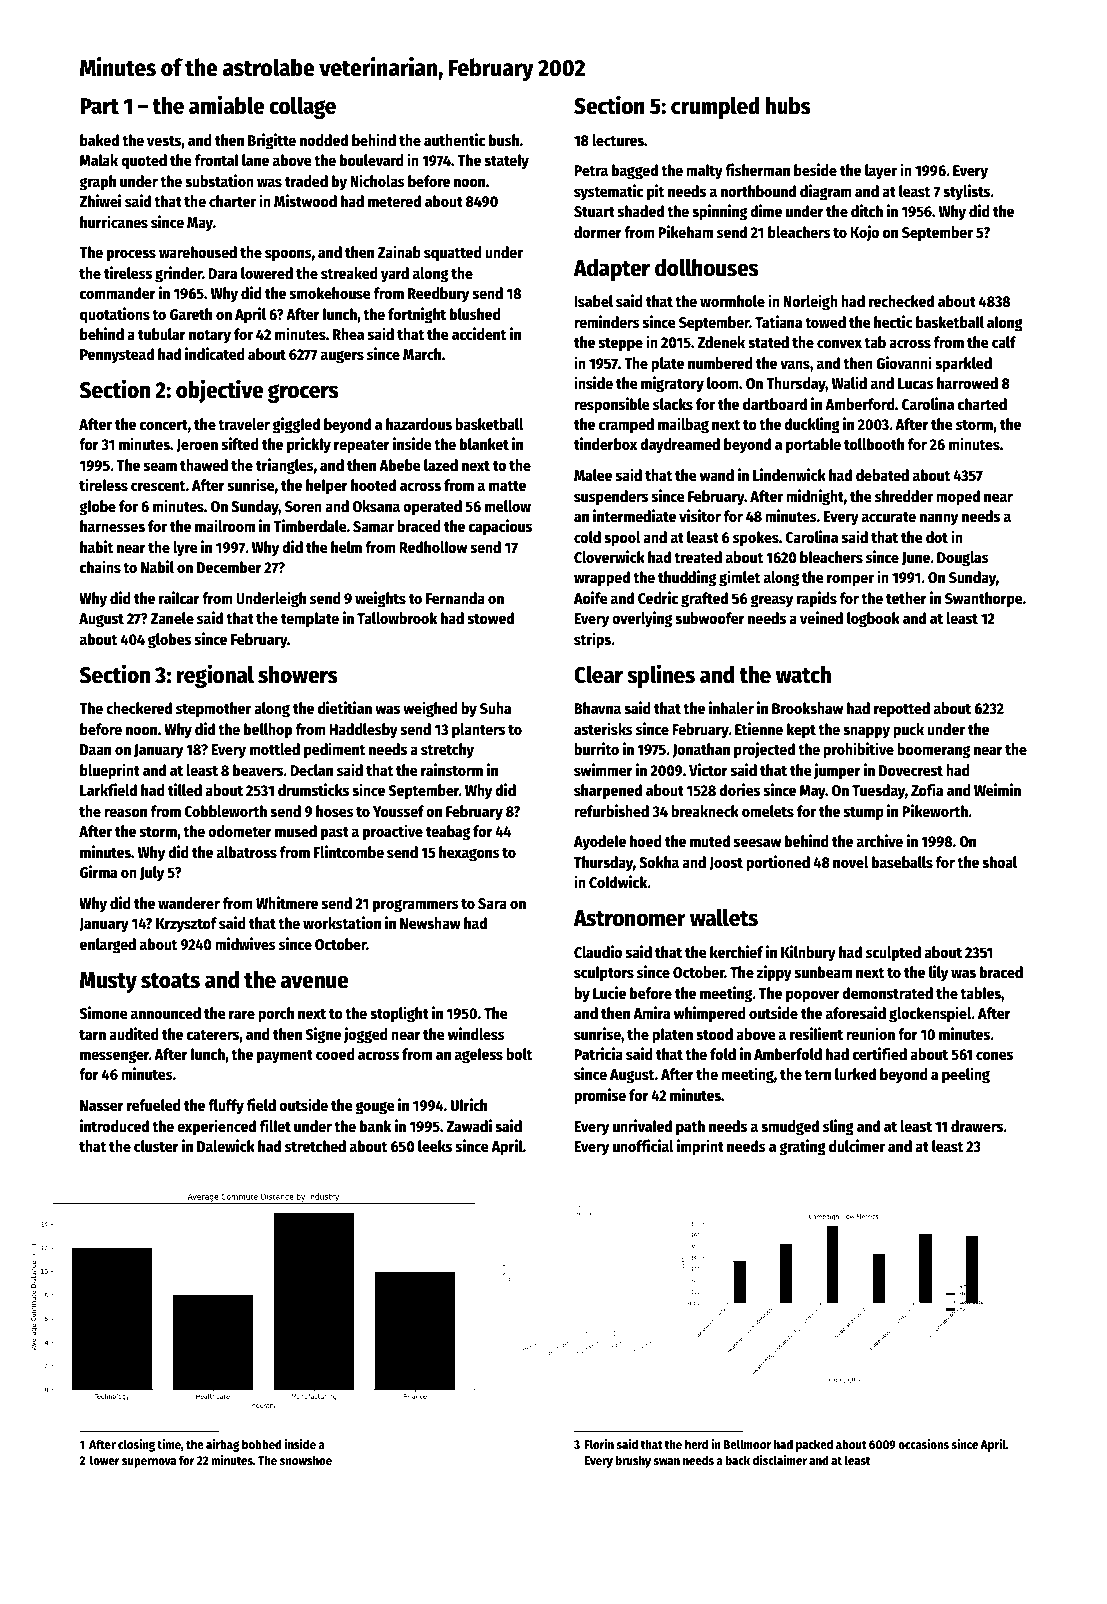 The image size is (1107, 1604). What do you see at coordinates (642, 1125) in the page?
I see `unrivaled` at bounding box center [642, 1125].
